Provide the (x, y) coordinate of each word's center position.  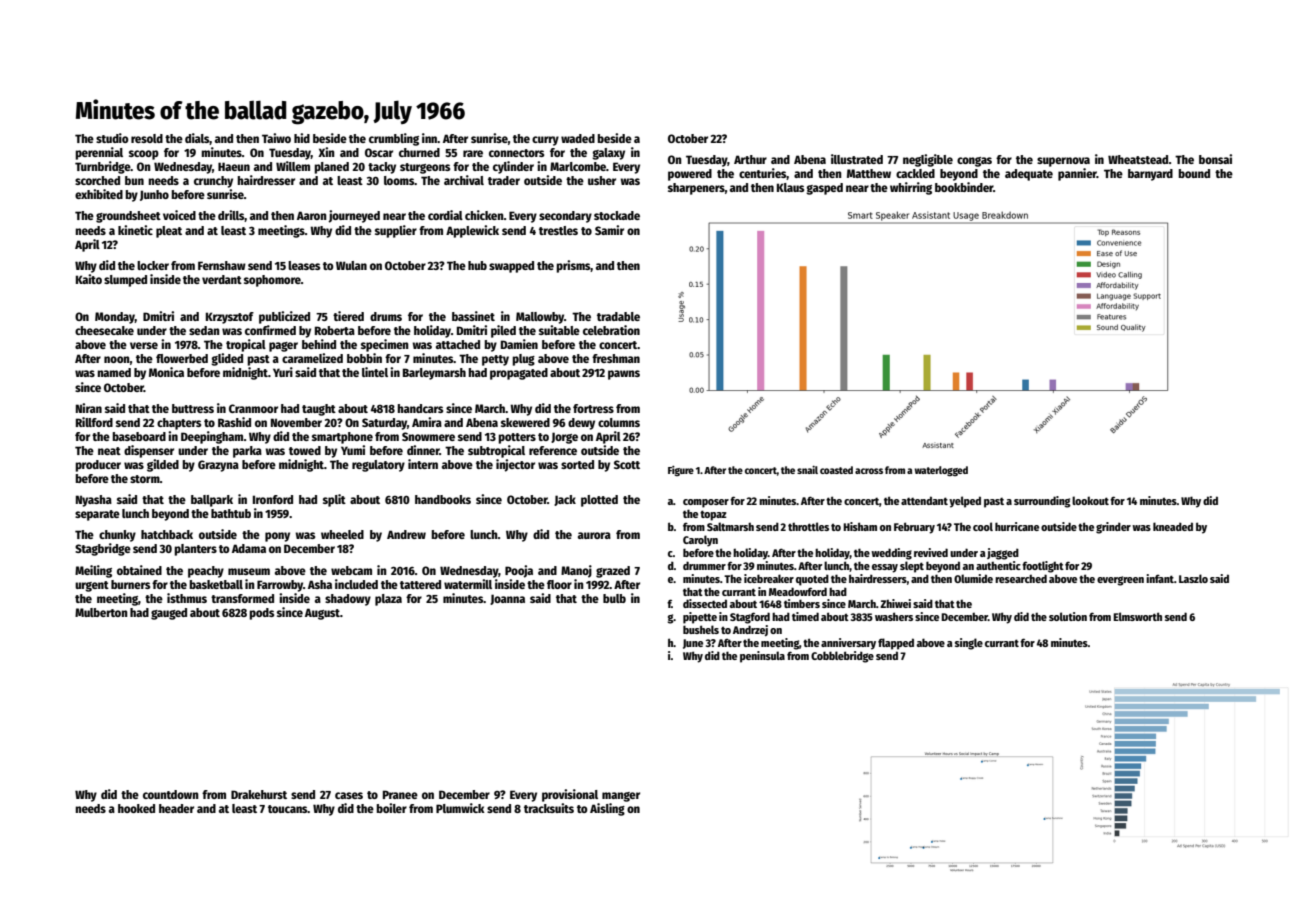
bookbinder (964, 187)
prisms (573, 266)
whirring (911, 188)
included (356, 584)
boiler (391, 808)
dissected (705, 603)
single (969, 644)
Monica (166, 372)
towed (305, 450)
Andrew (406, 534)
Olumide (973, 578)
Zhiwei (895, 603)
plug (523, 360)
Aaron (311, 215)
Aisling (607, 809)
